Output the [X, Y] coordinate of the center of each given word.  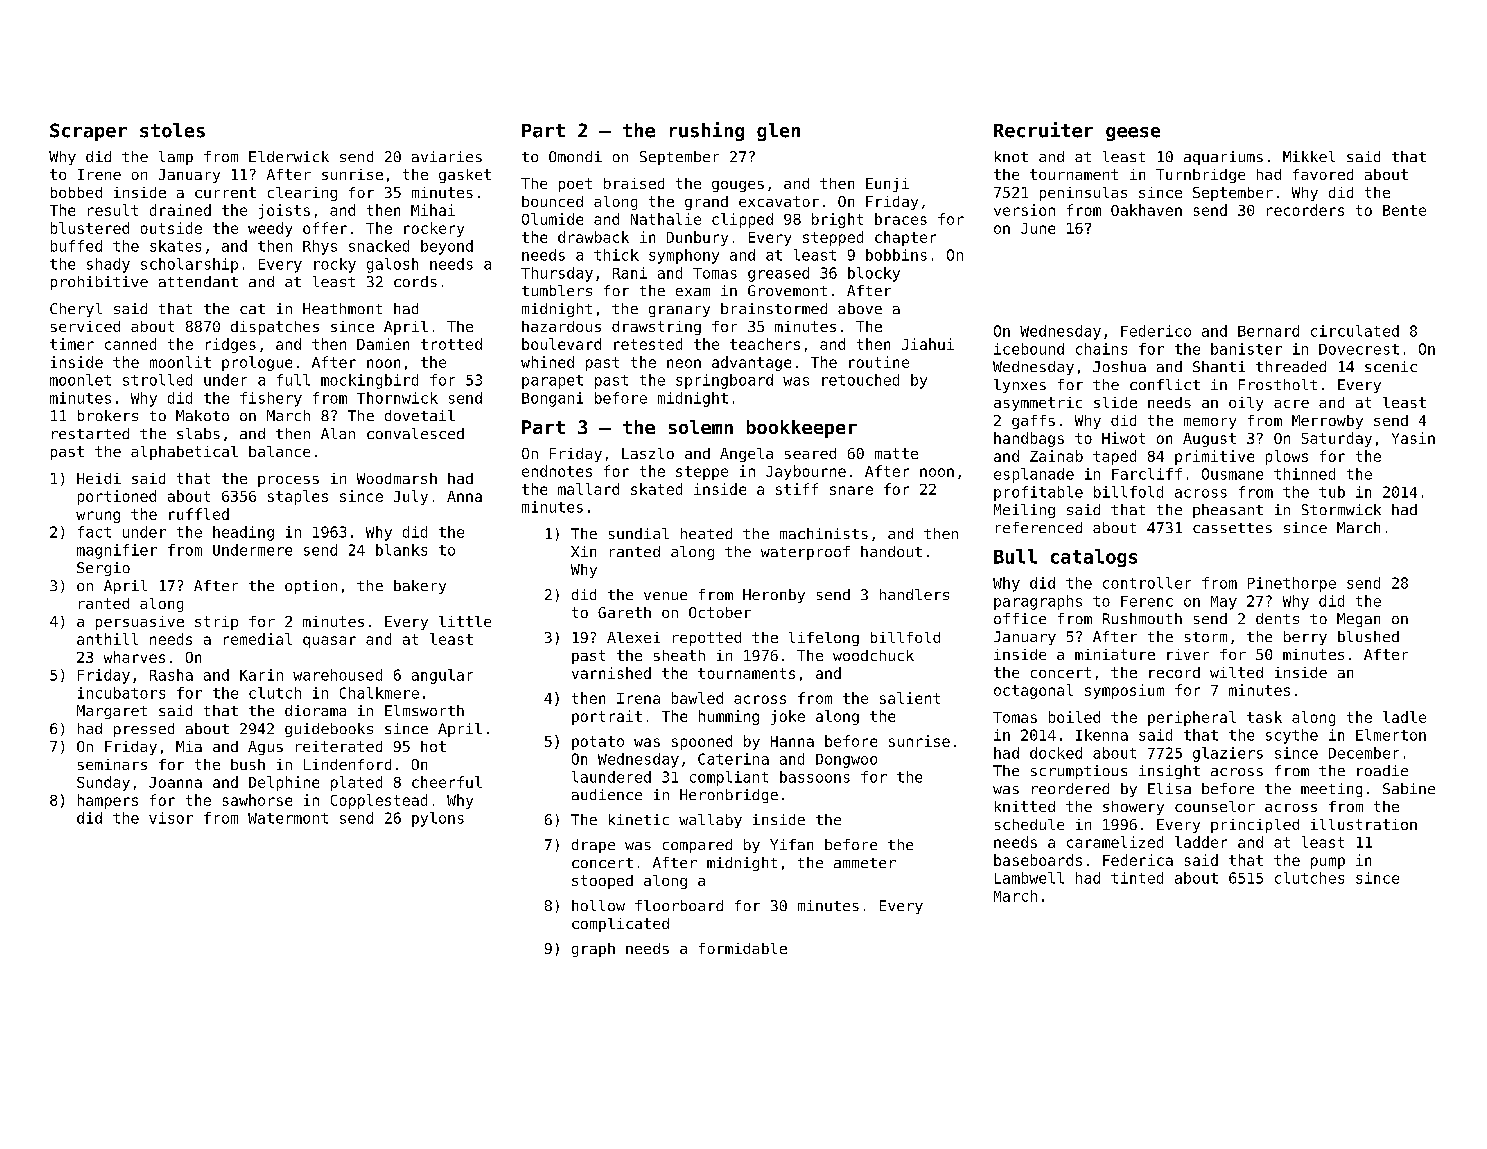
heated [706, 533]
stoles [172, 130]
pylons [438, 819]
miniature [1115, 654]
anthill [107, 639]
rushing [707, 131]
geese [1133, 134]
